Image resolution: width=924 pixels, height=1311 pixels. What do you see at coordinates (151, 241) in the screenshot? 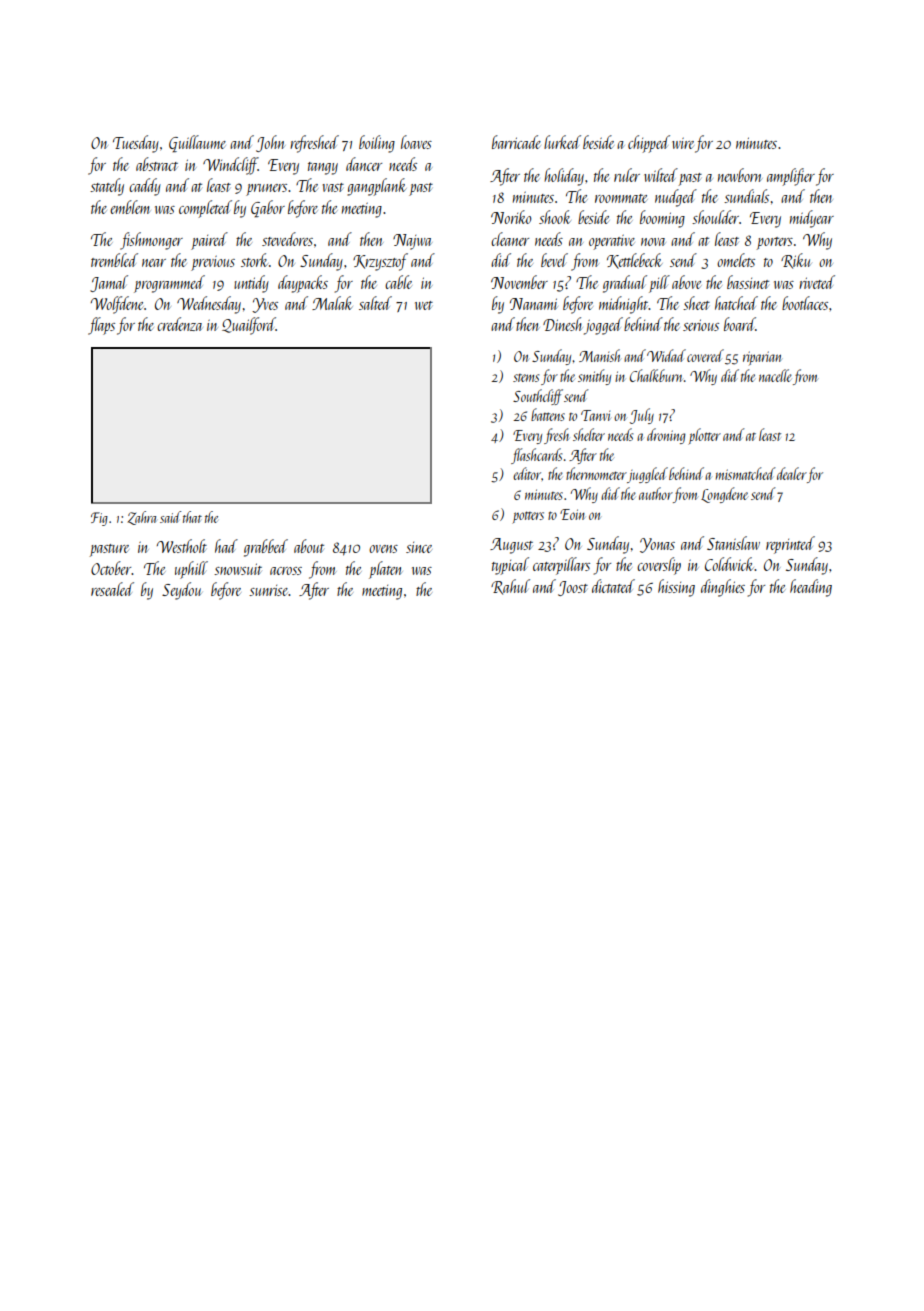
I see `fishmonger` at bounding box center [151, 241].
